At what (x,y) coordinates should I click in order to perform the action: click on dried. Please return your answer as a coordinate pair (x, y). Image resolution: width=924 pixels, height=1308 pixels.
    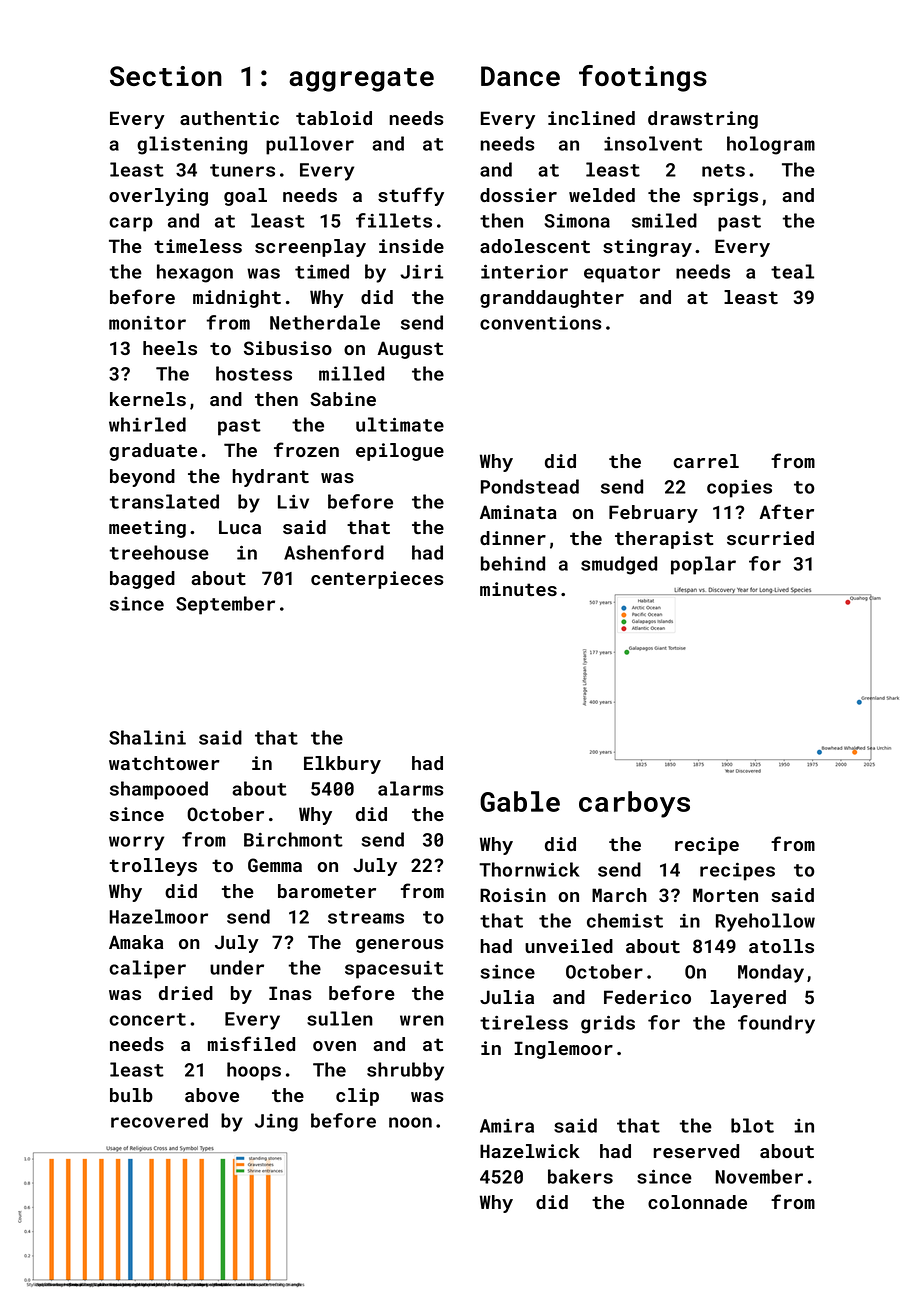
    Looking at the image, I should click on (186, 993).
